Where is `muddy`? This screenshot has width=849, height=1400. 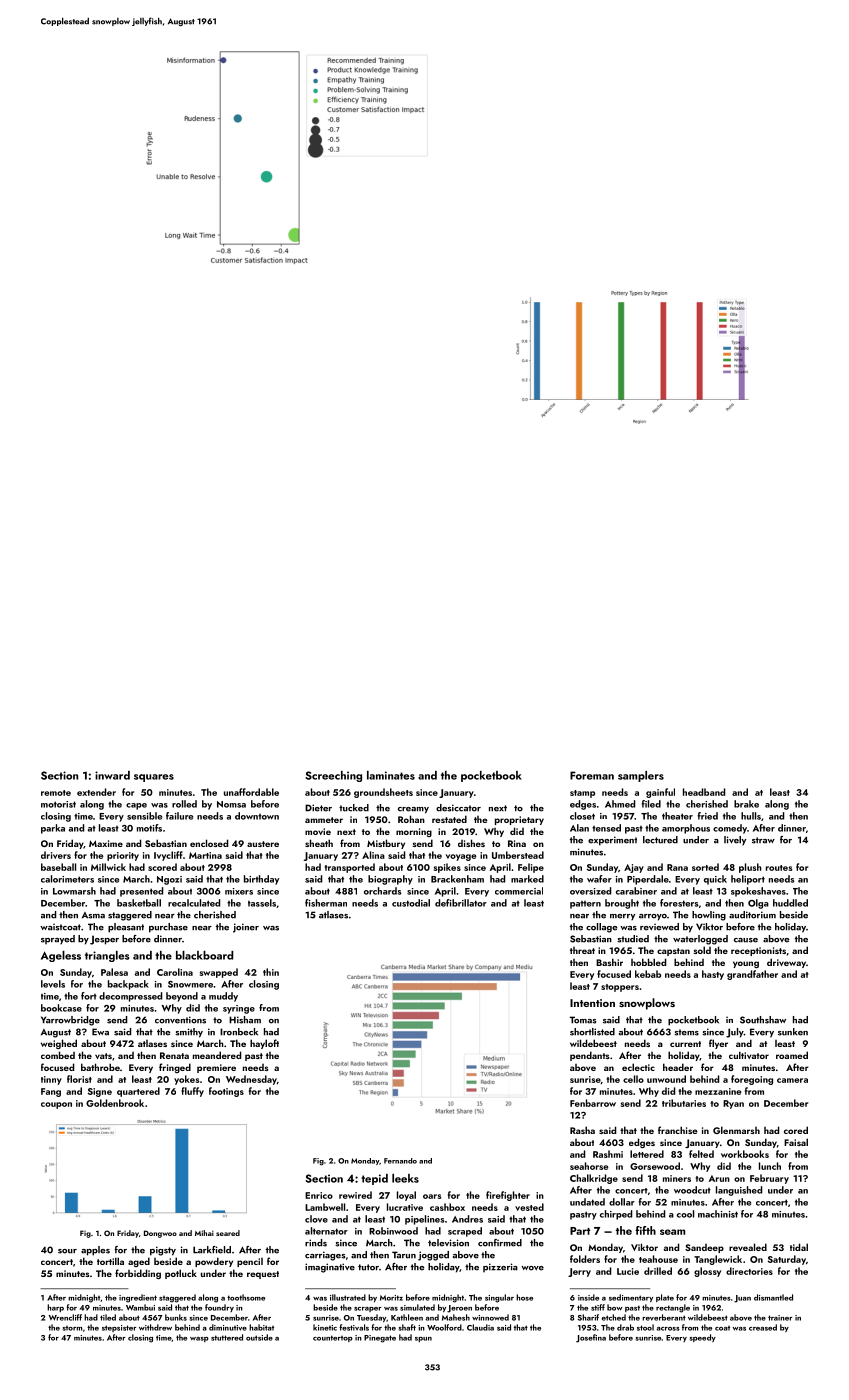
muddy is located at coordinates (223, 997).
